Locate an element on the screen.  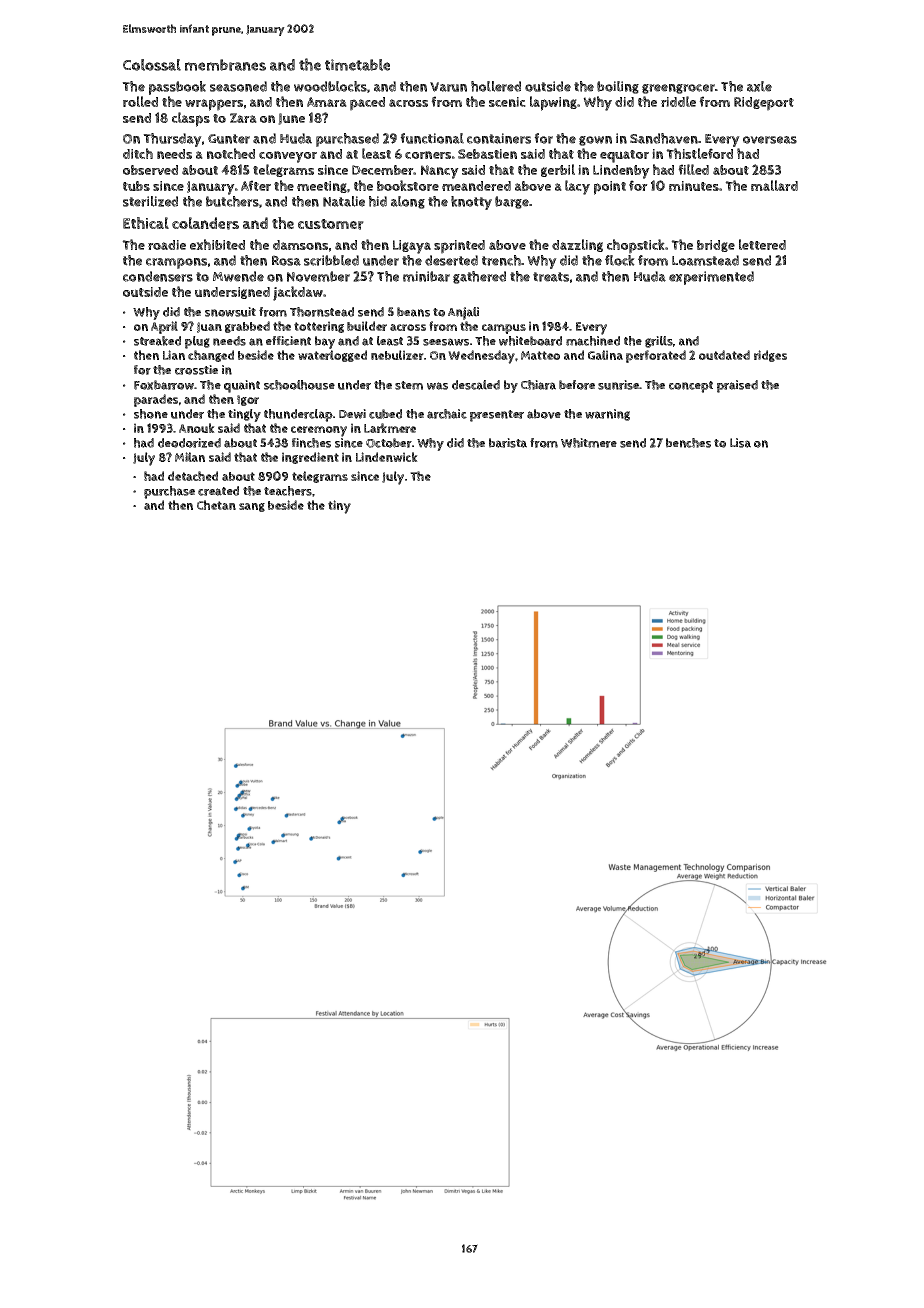
lettered is located at coordinates (762, 244).
